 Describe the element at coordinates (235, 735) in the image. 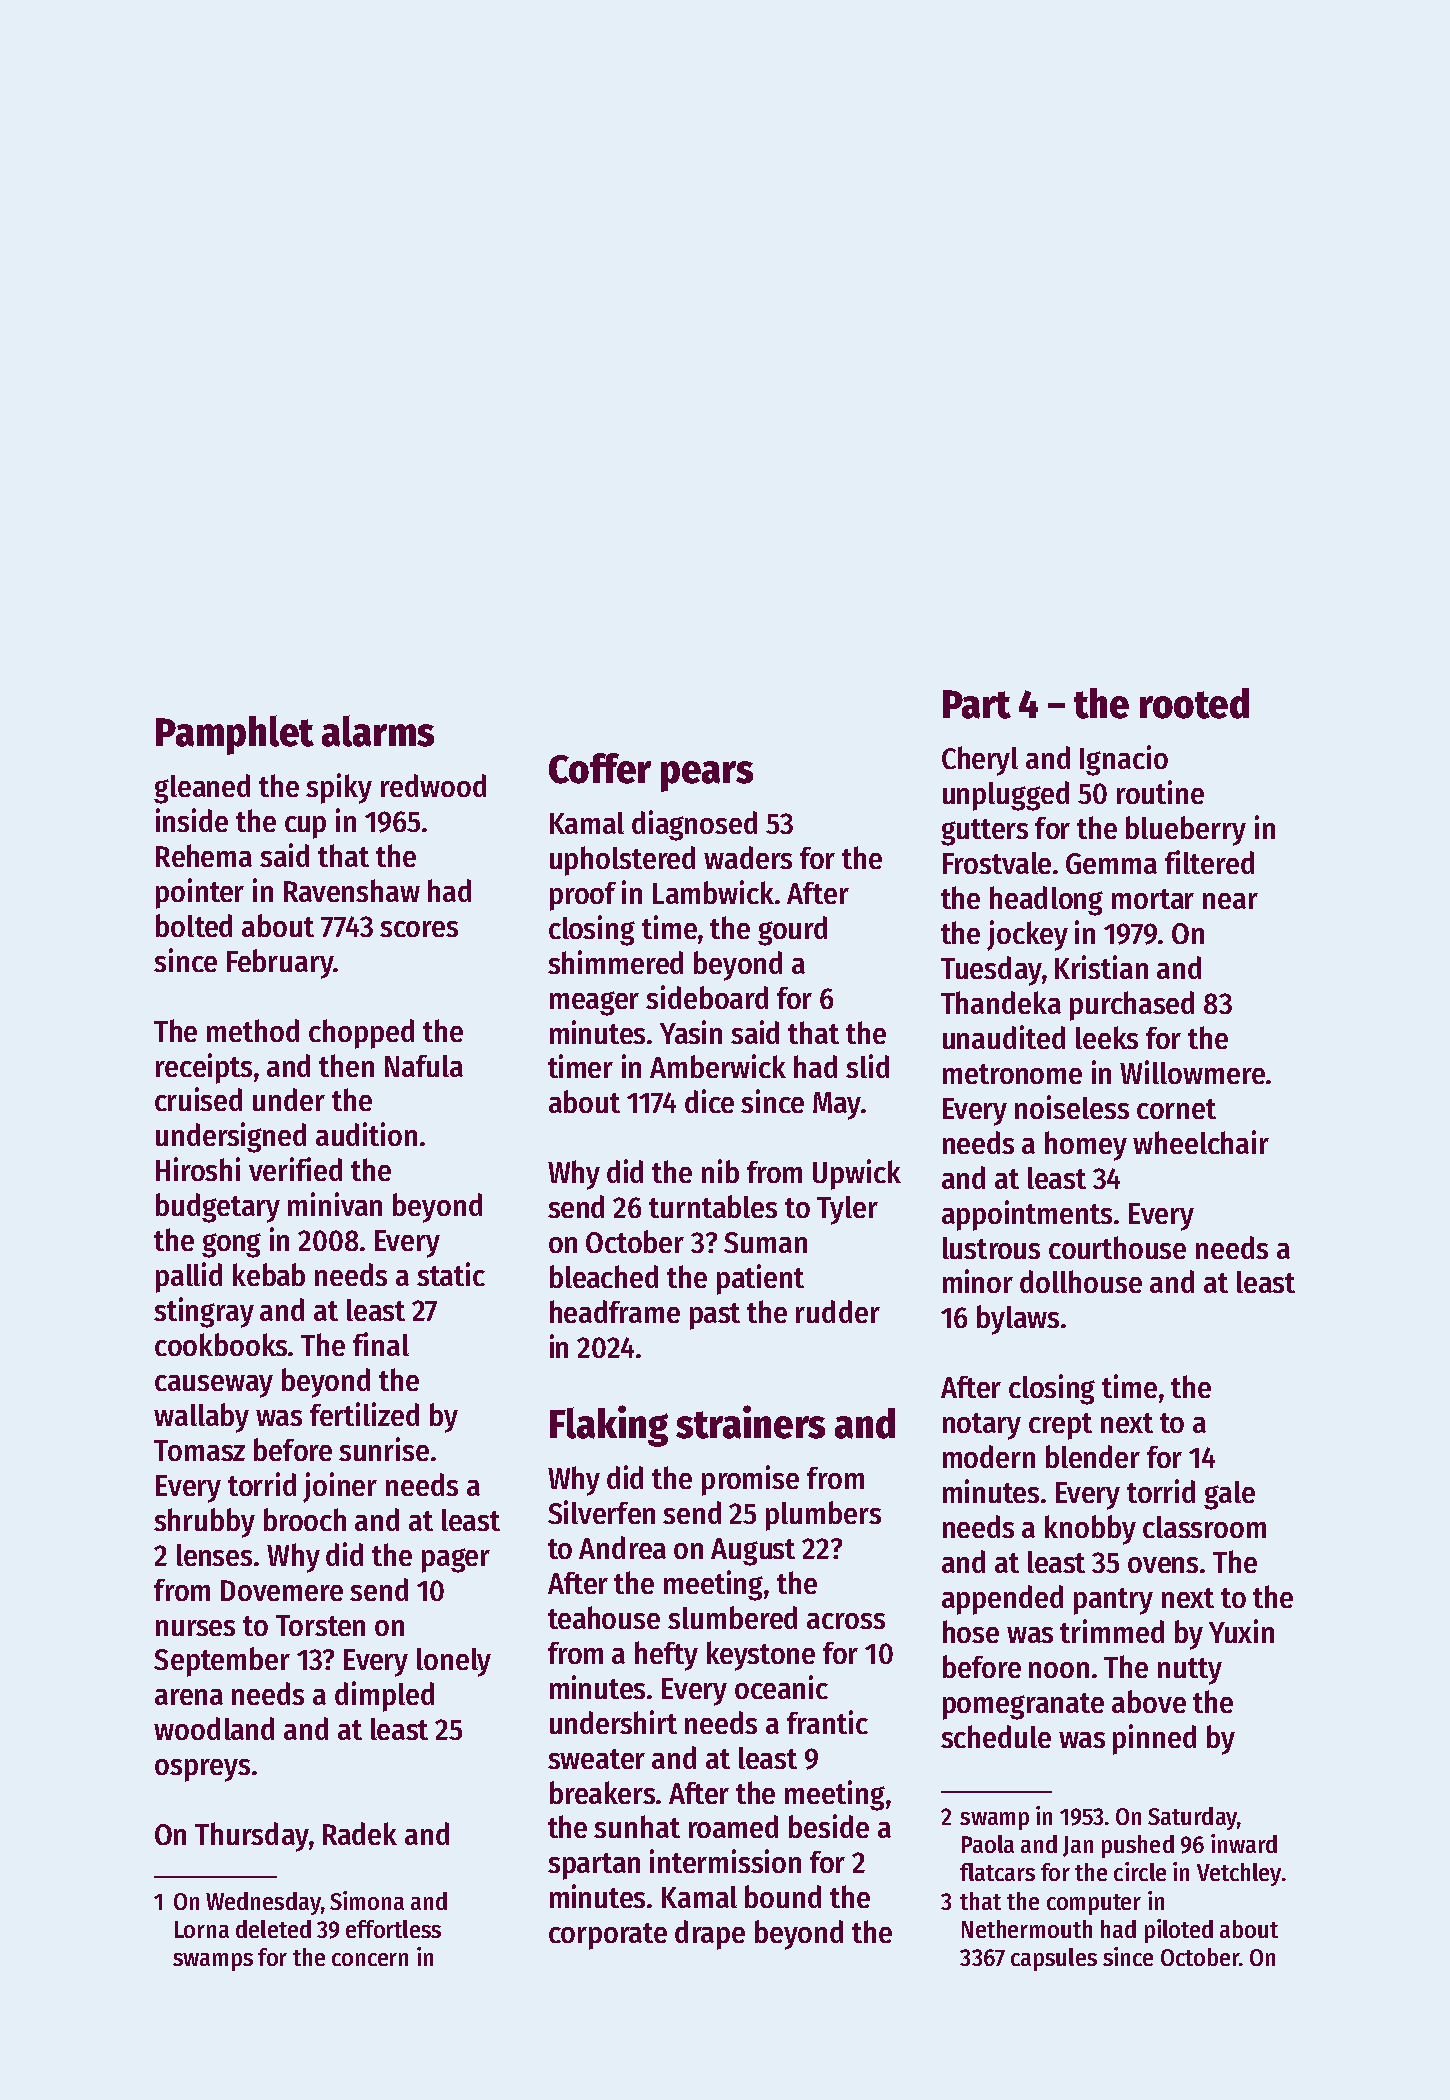

I see `Pamphlet` at that location.
